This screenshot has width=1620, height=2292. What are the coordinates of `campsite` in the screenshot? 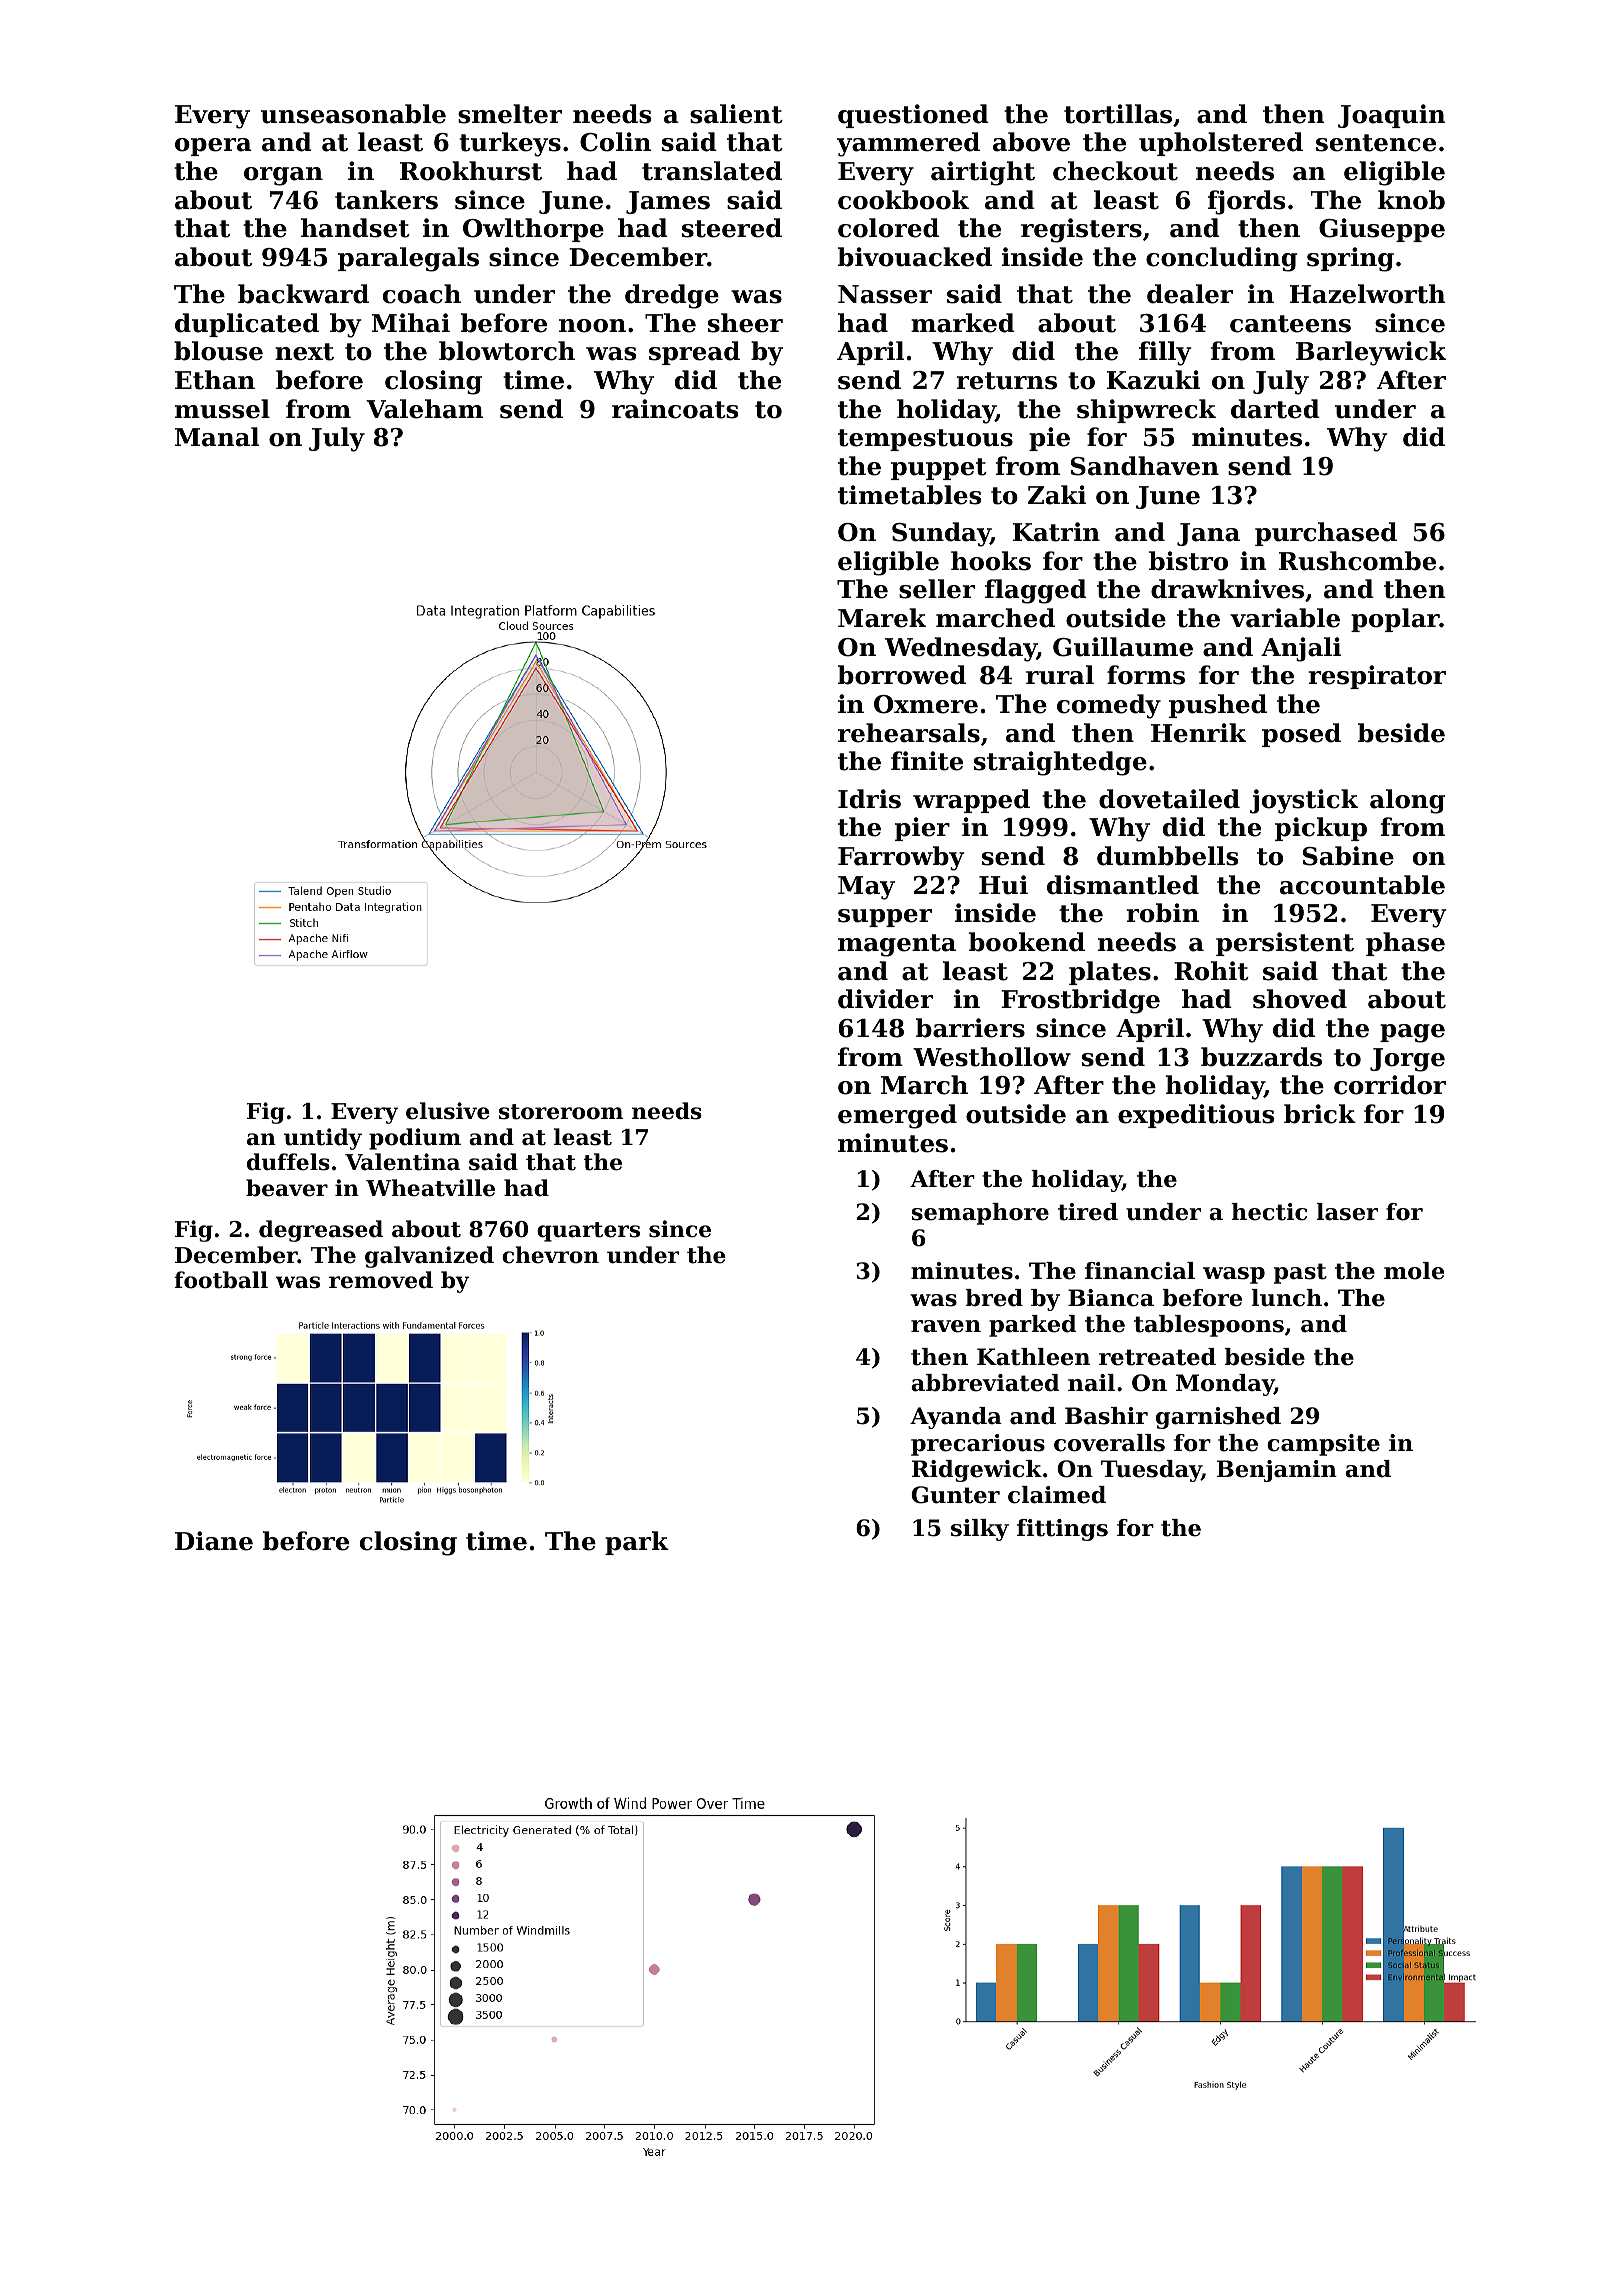 It's located at (1323, 1445).
